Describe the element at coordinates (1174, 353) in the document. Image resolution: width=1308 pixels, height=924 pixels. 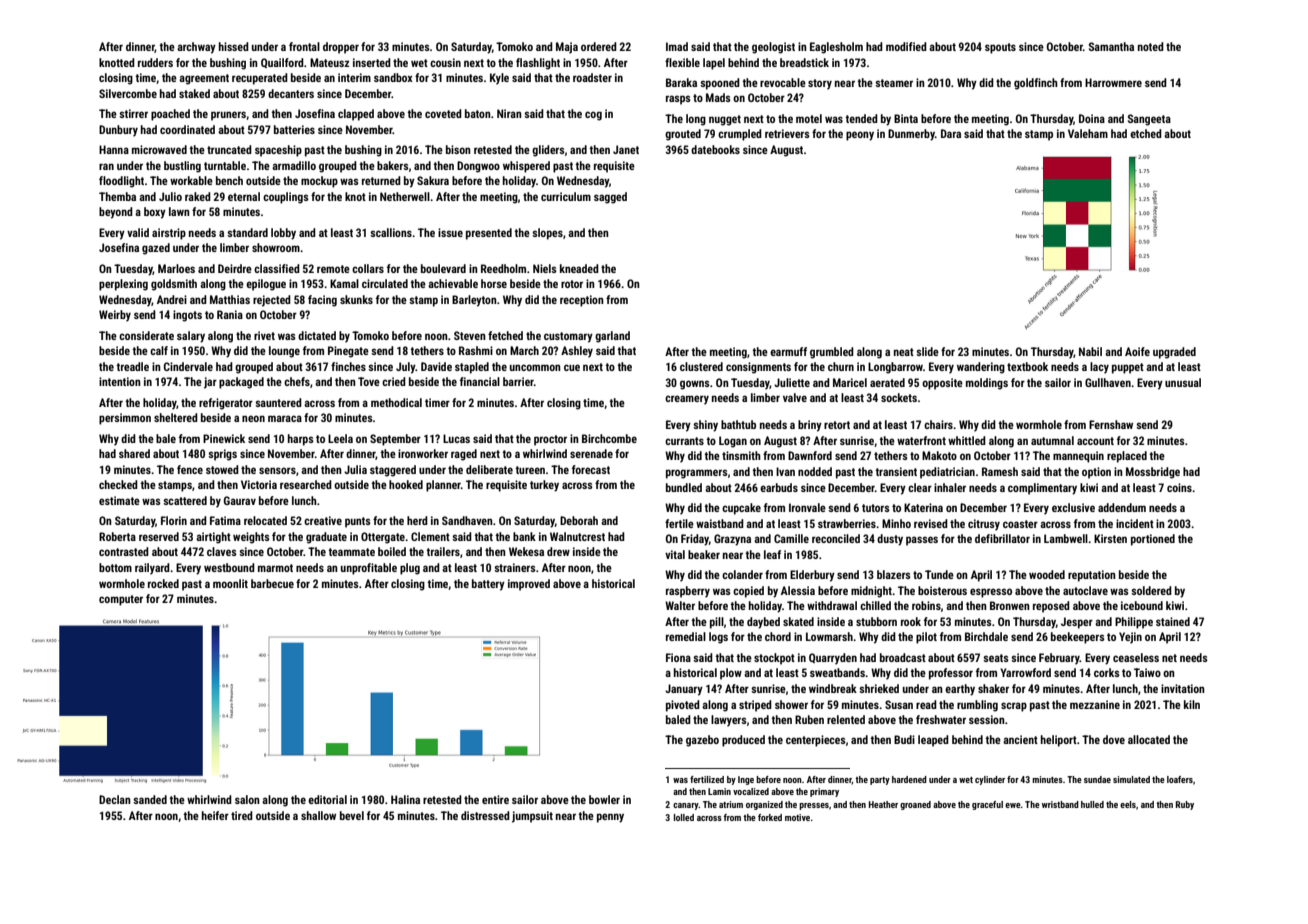
I see `upgraded` at that location.
